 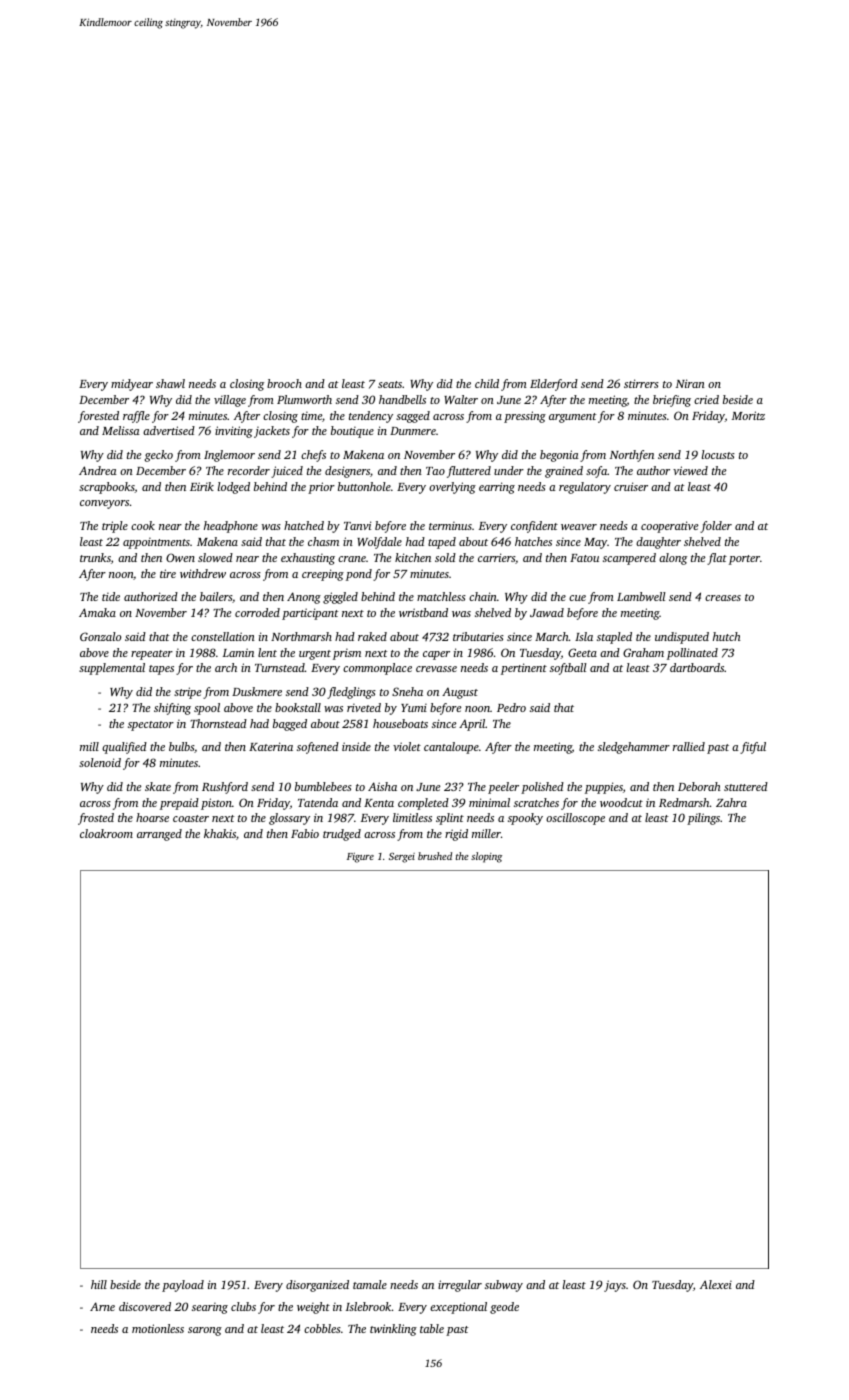 I want to click on sarong, so click(x=205, y=1331).
